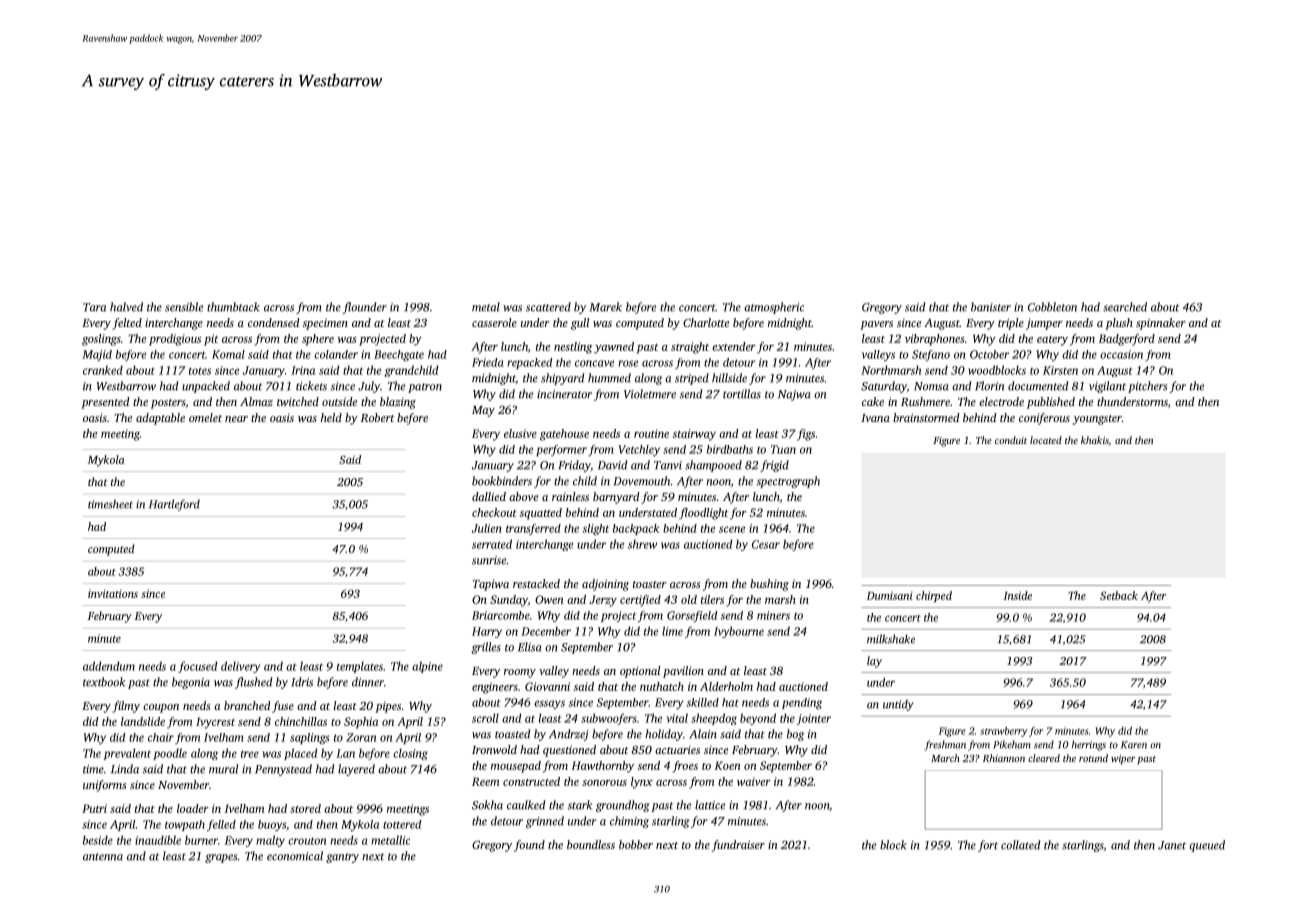  What do you see at coordinates (642, 544) in the screenshot?
I see `shrew` at bounding box center [642, 544].
